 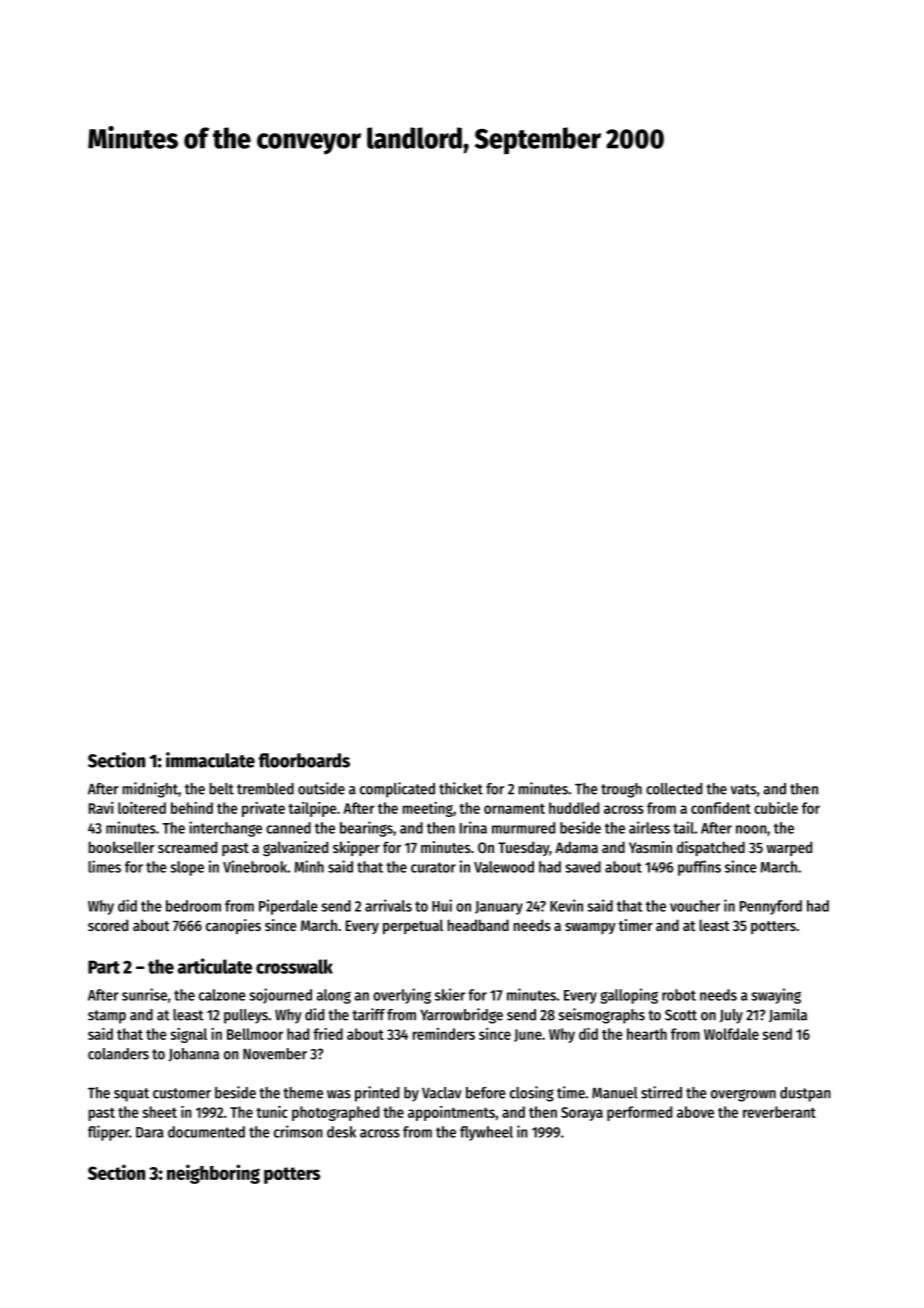 I want to click on Pennyford, so click(x=771, y=907).
